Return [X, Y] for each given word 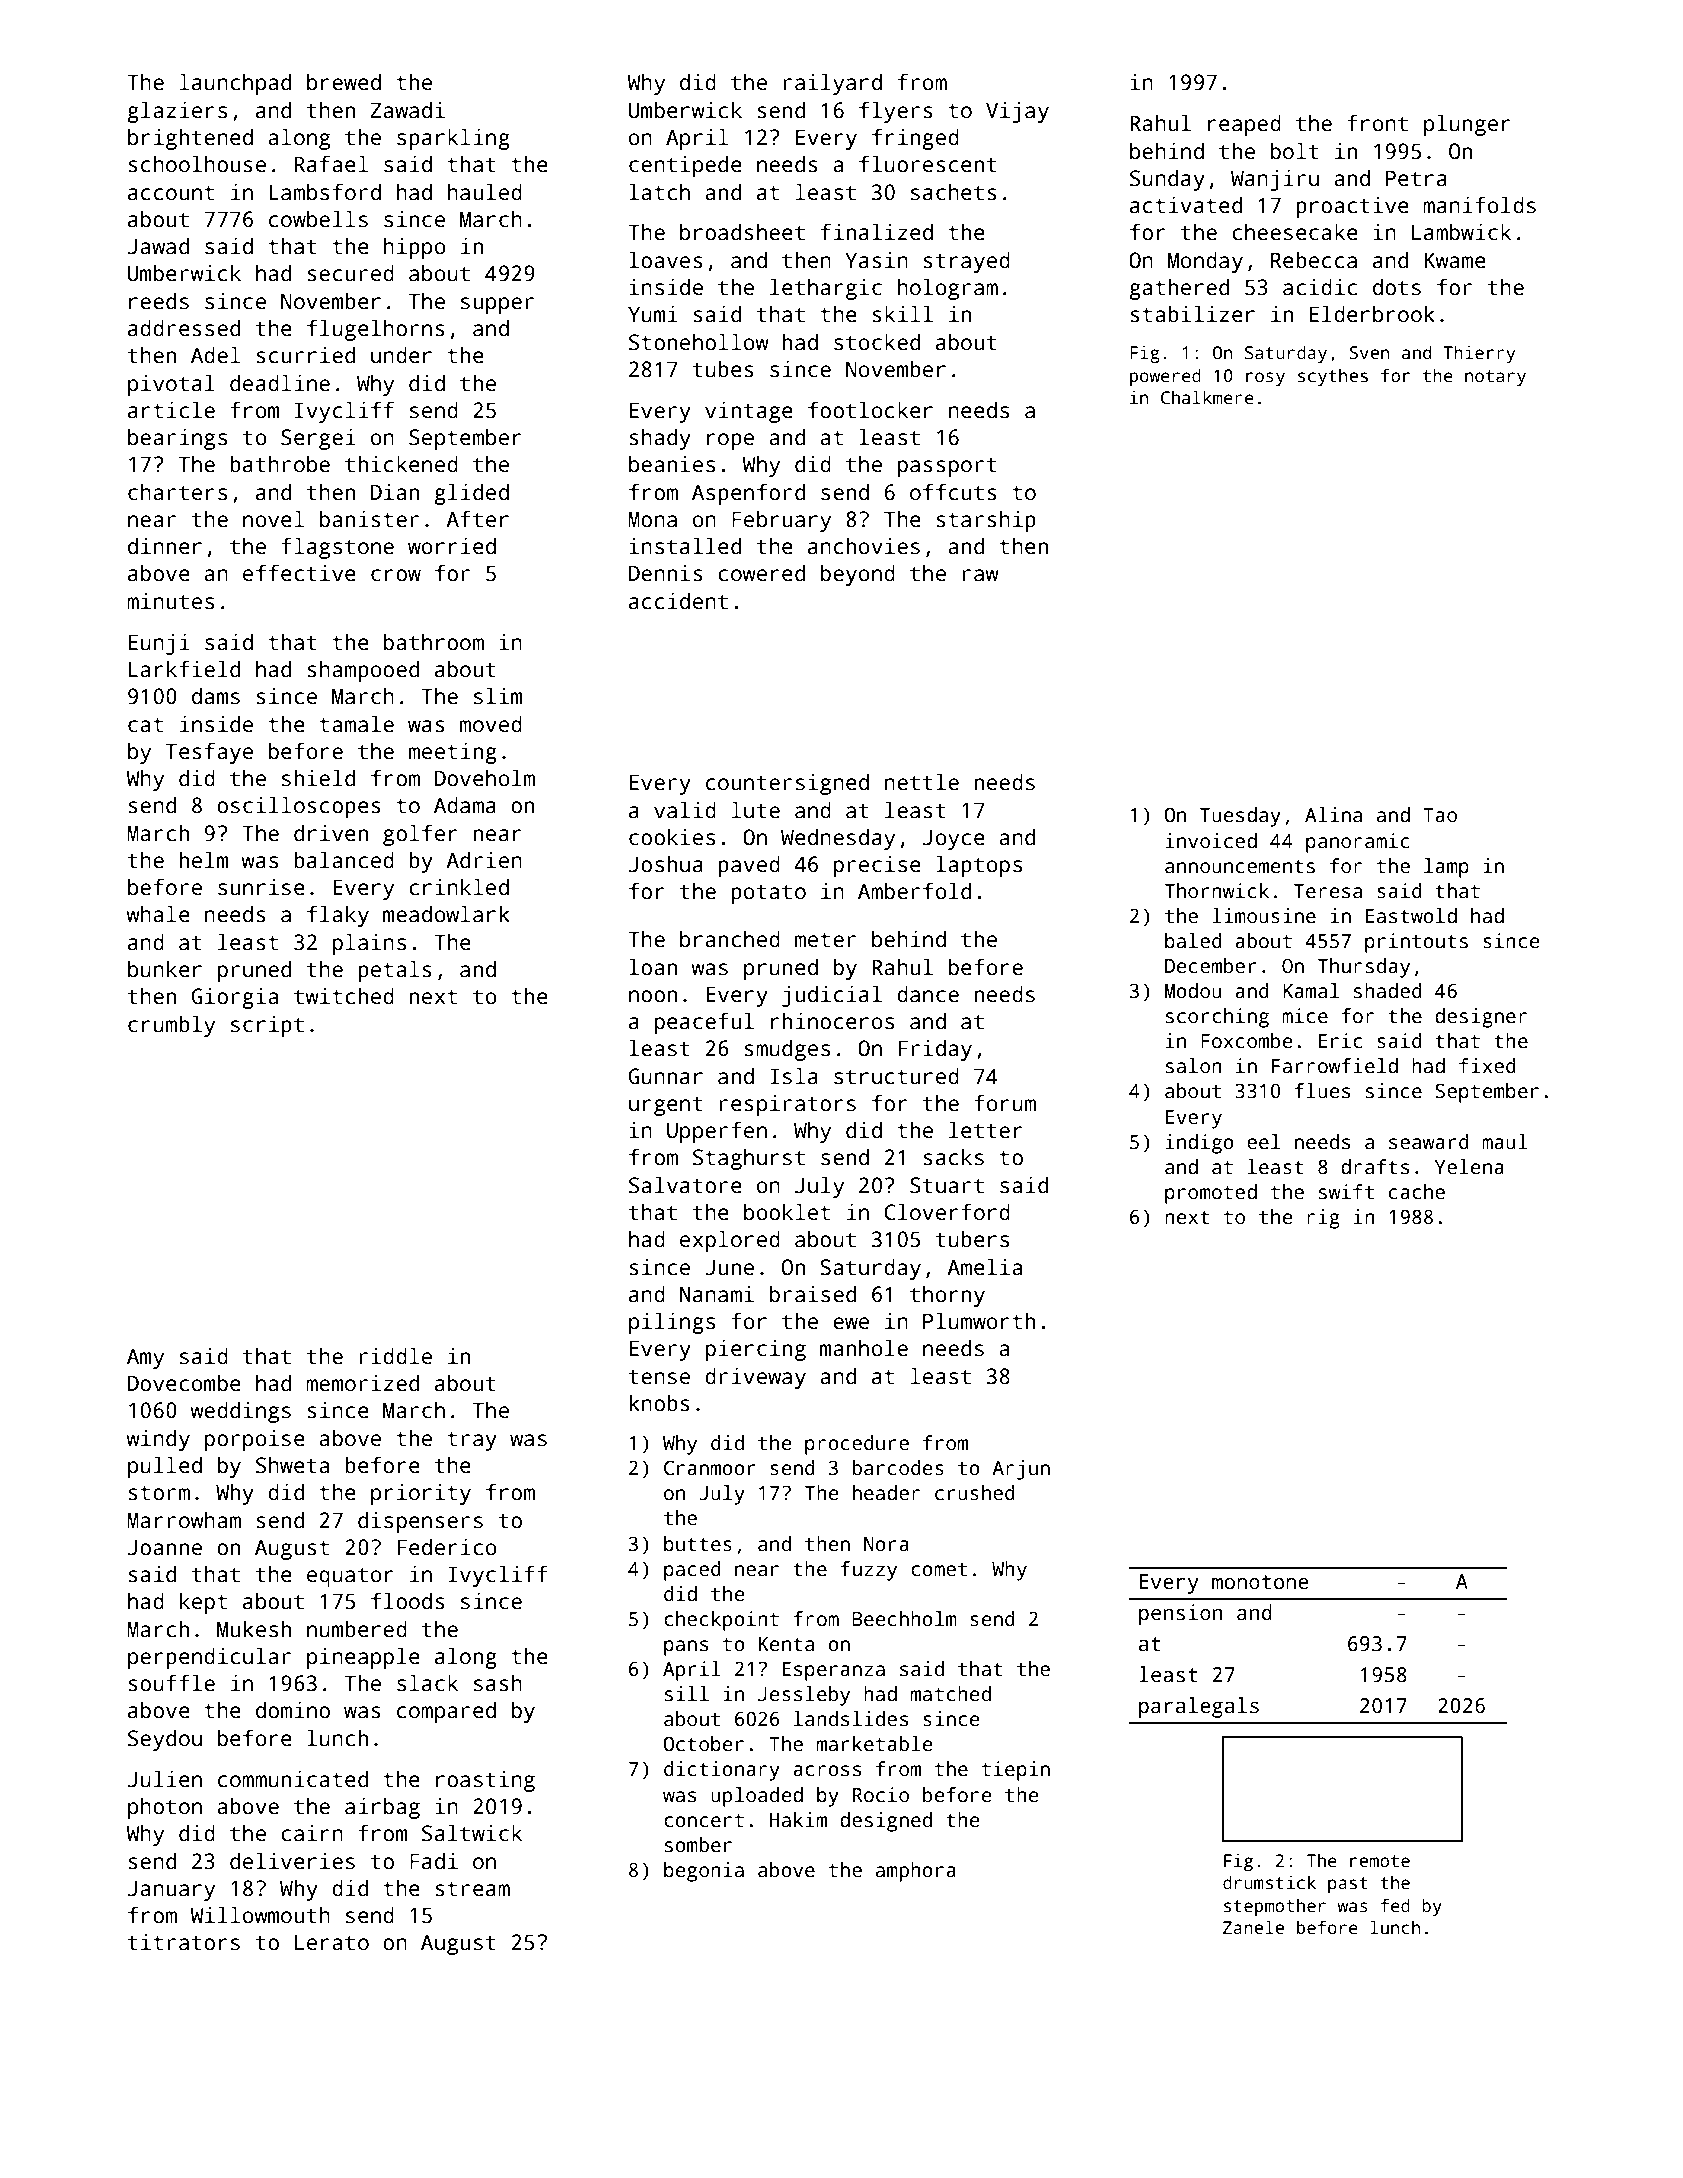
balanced [344, 860]
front [1377, 123]
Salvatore [685, 1185]
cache [1417, 1192]
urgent [666, 1106]
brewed [344, 82]
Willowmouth [260, 1915]
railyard [832, 84]
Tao [1440, 815]
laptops [979, 866]
